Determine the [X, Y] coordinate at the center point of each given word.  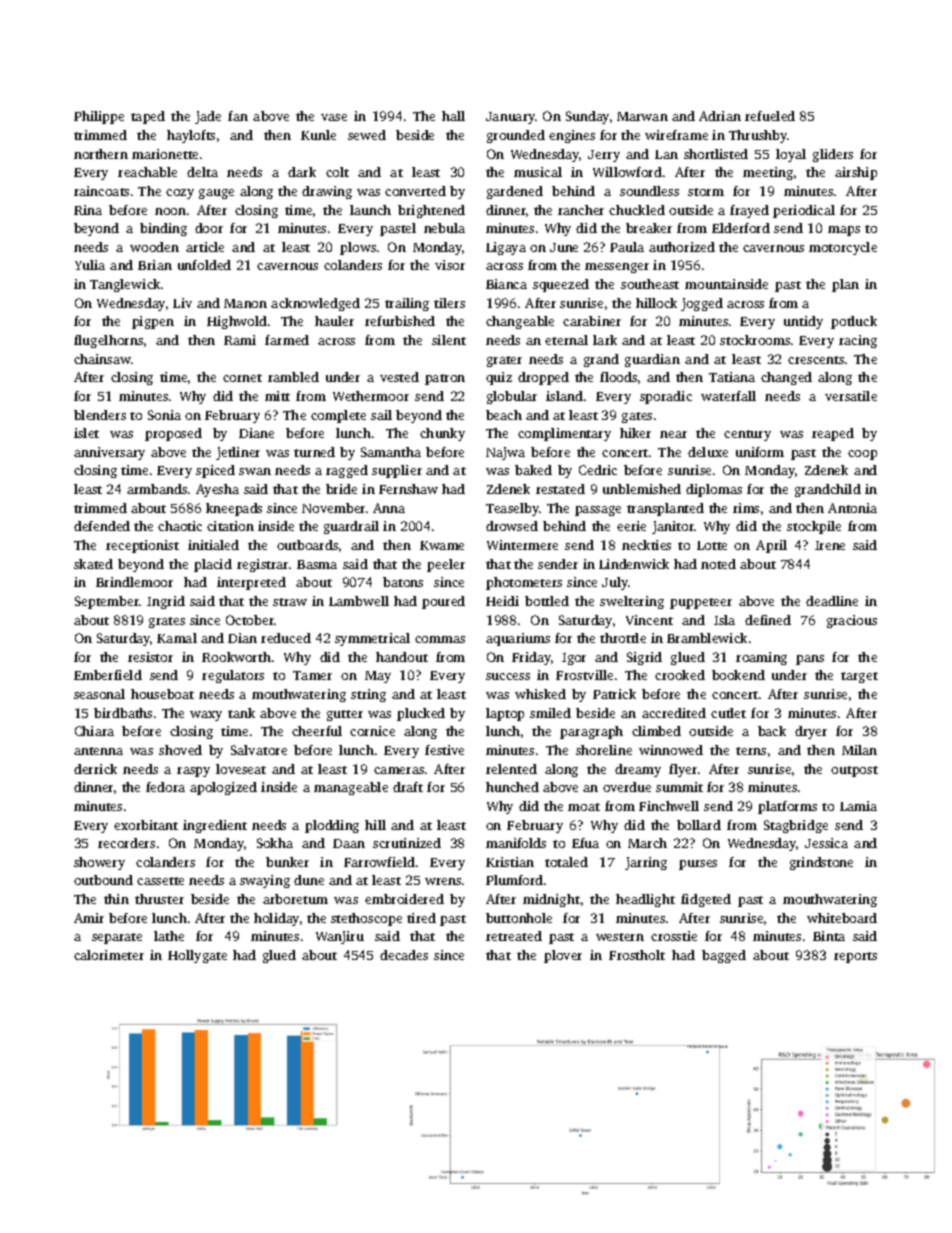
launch [370, 210]
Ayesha [217, 490]
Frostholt [637, 955]
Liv [182, 303]
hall [453, 116]
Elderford [741, 228]
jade [208, 117]
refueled [770, 116]
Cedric [598, 470]
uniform [760, 452]
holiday [276, 919]
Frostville [584, 675]
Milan [859, 750]
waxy [206, 716]
